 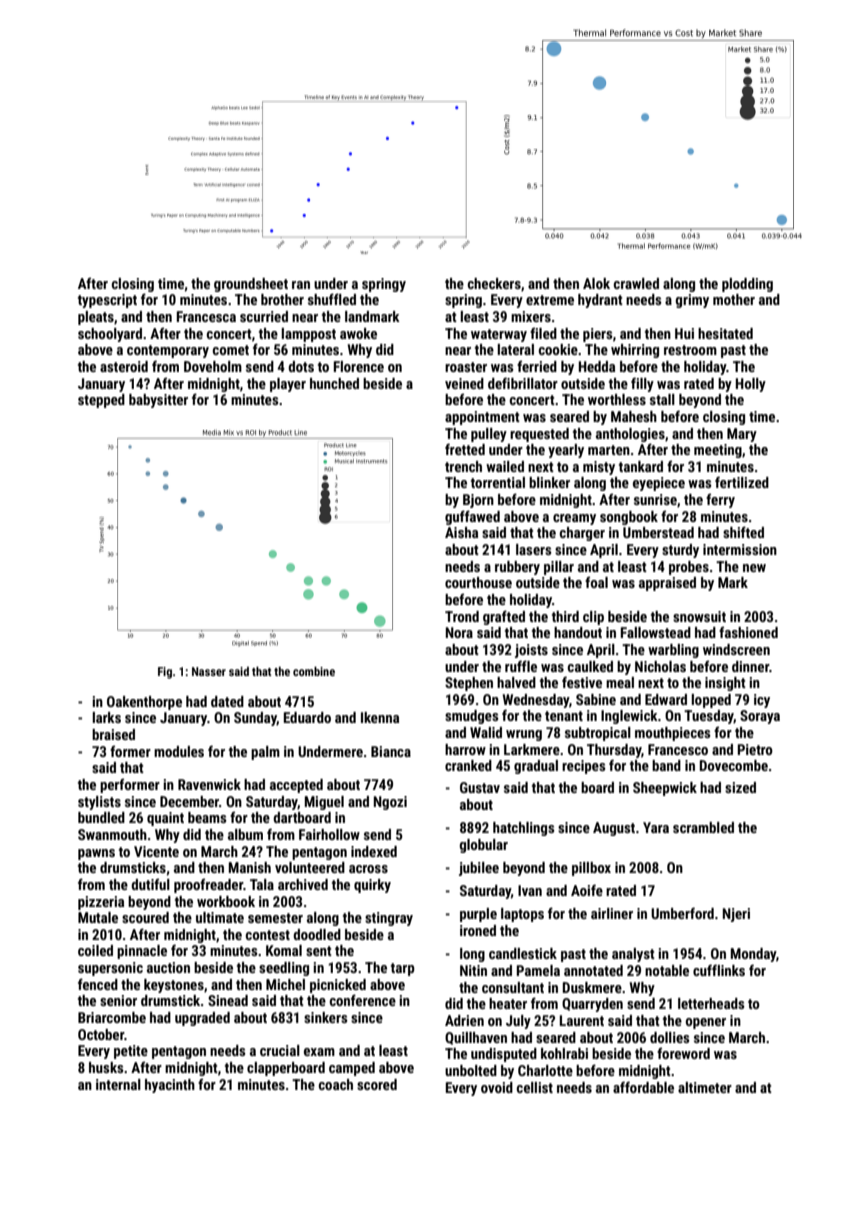 I want to click on internal, so click(x=118, y=1084).
